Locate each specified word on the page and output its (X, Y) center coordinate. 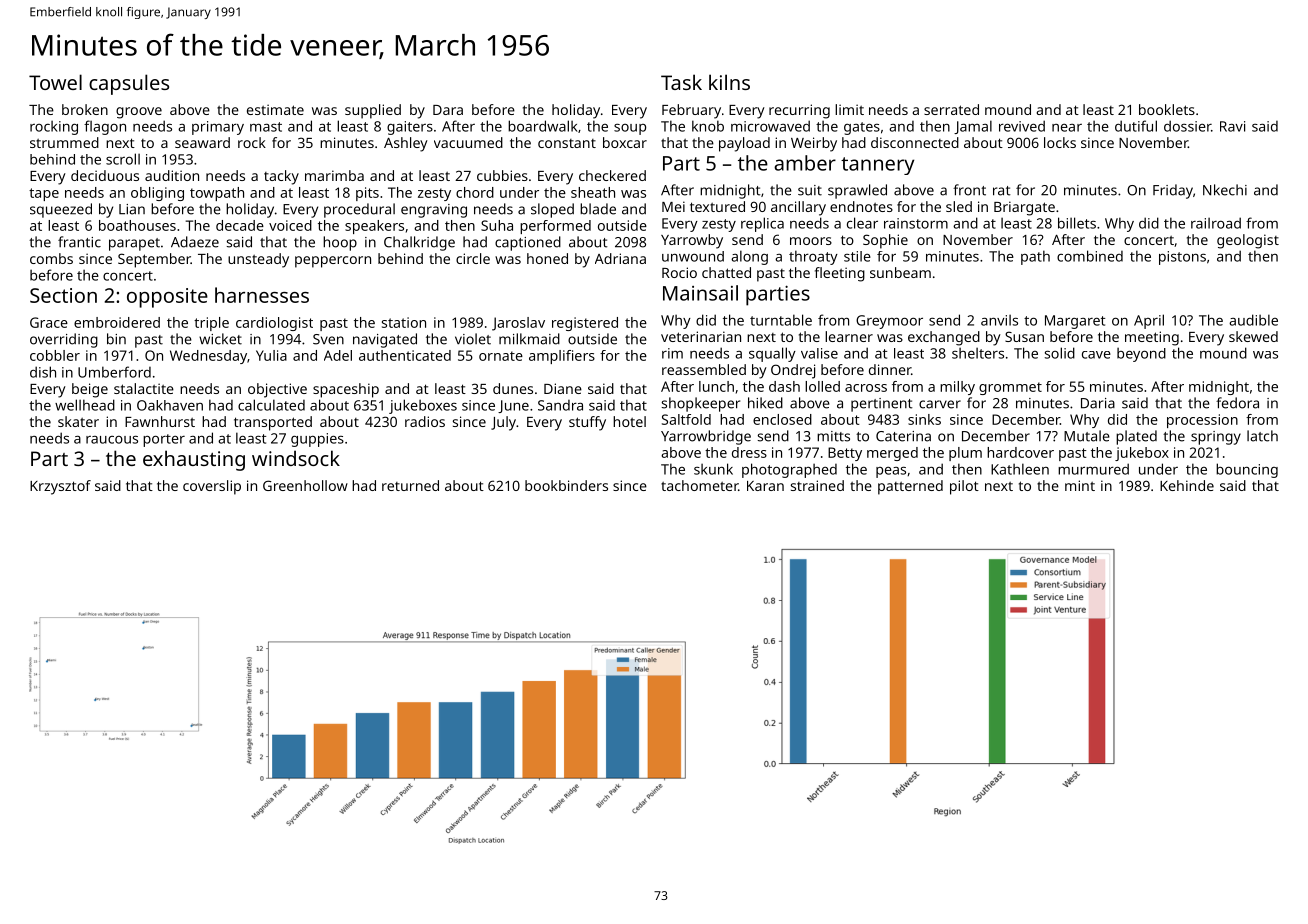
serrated (951, 109)
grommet (1010, 388)
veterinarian (701, 336)
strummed (64, 142)
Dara (448, 110)
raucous (112, 439)
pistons (1182, 258)
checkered (612, 175)
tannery (877, 166)
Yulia (271, 355)
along (749, 257)
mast (266, 127)
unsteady (258, 260)
